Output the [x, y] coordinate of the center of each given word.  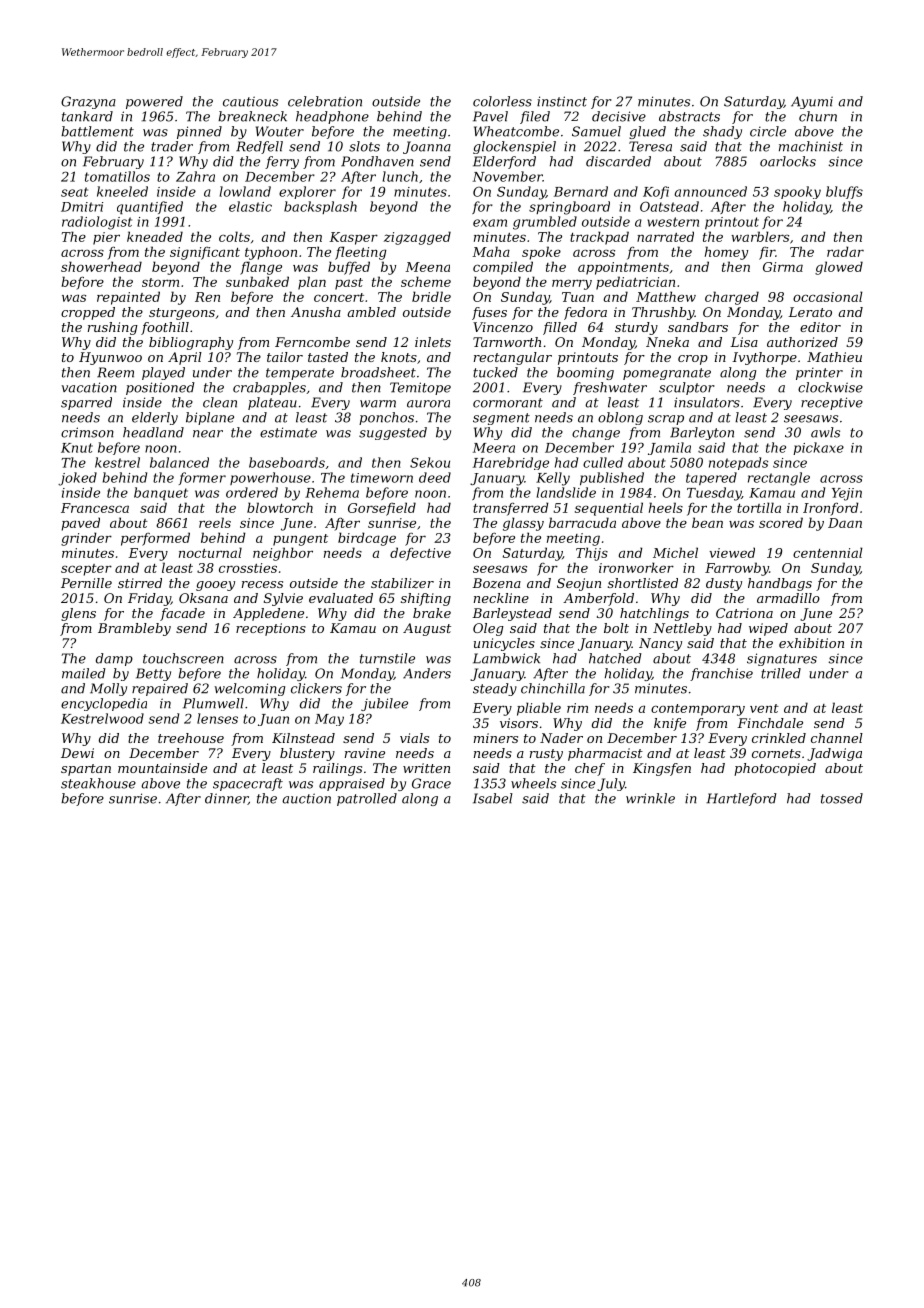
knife [670, 724]
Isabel [493, 798]
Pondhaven [377, 161]
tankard [87, 116]
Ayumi [812, 102]
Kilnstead [303, 738]
